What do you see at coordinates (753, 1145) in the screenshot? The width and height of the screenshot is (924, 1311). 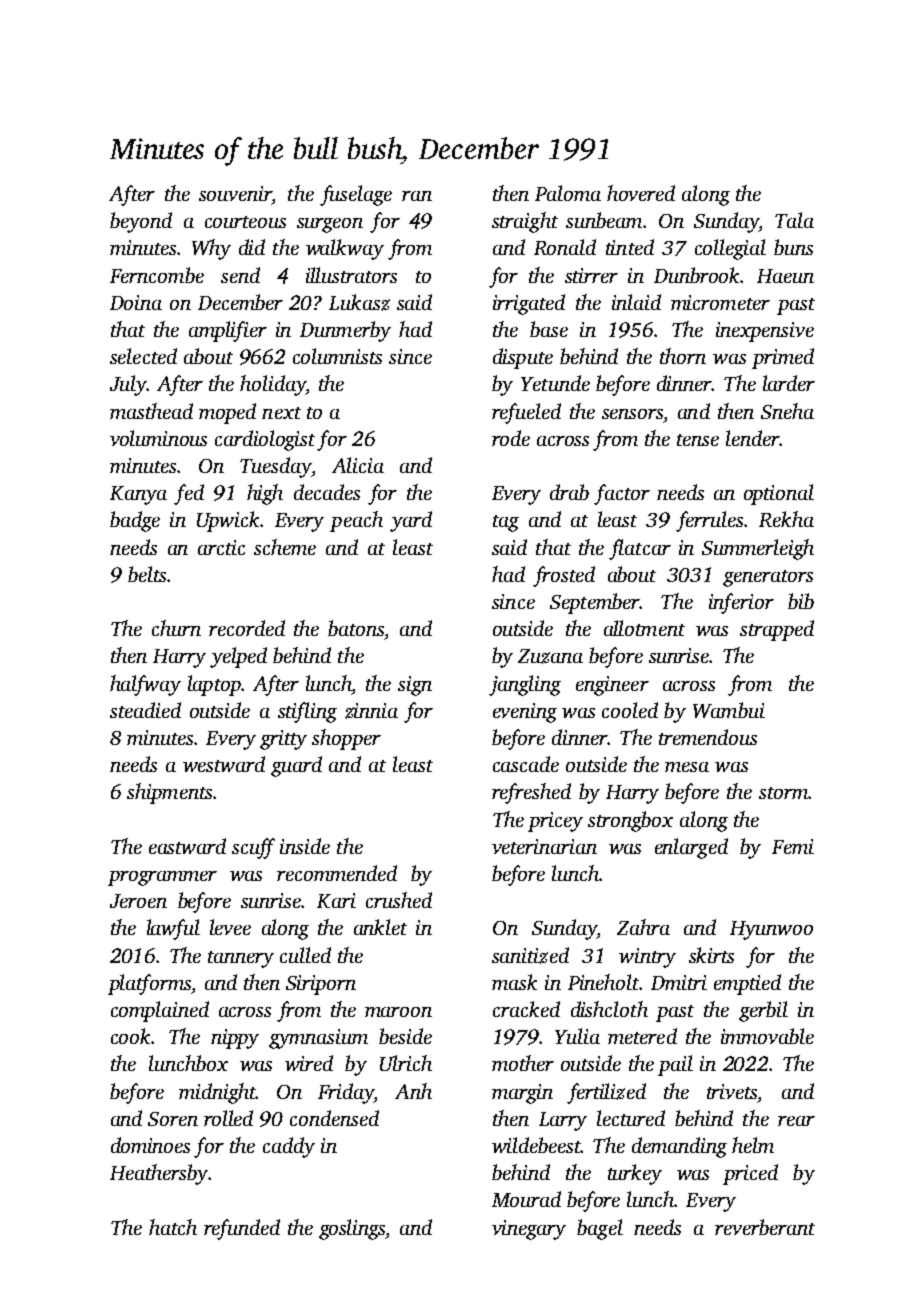 I see `helm` at bounding box center [753, 1145].
